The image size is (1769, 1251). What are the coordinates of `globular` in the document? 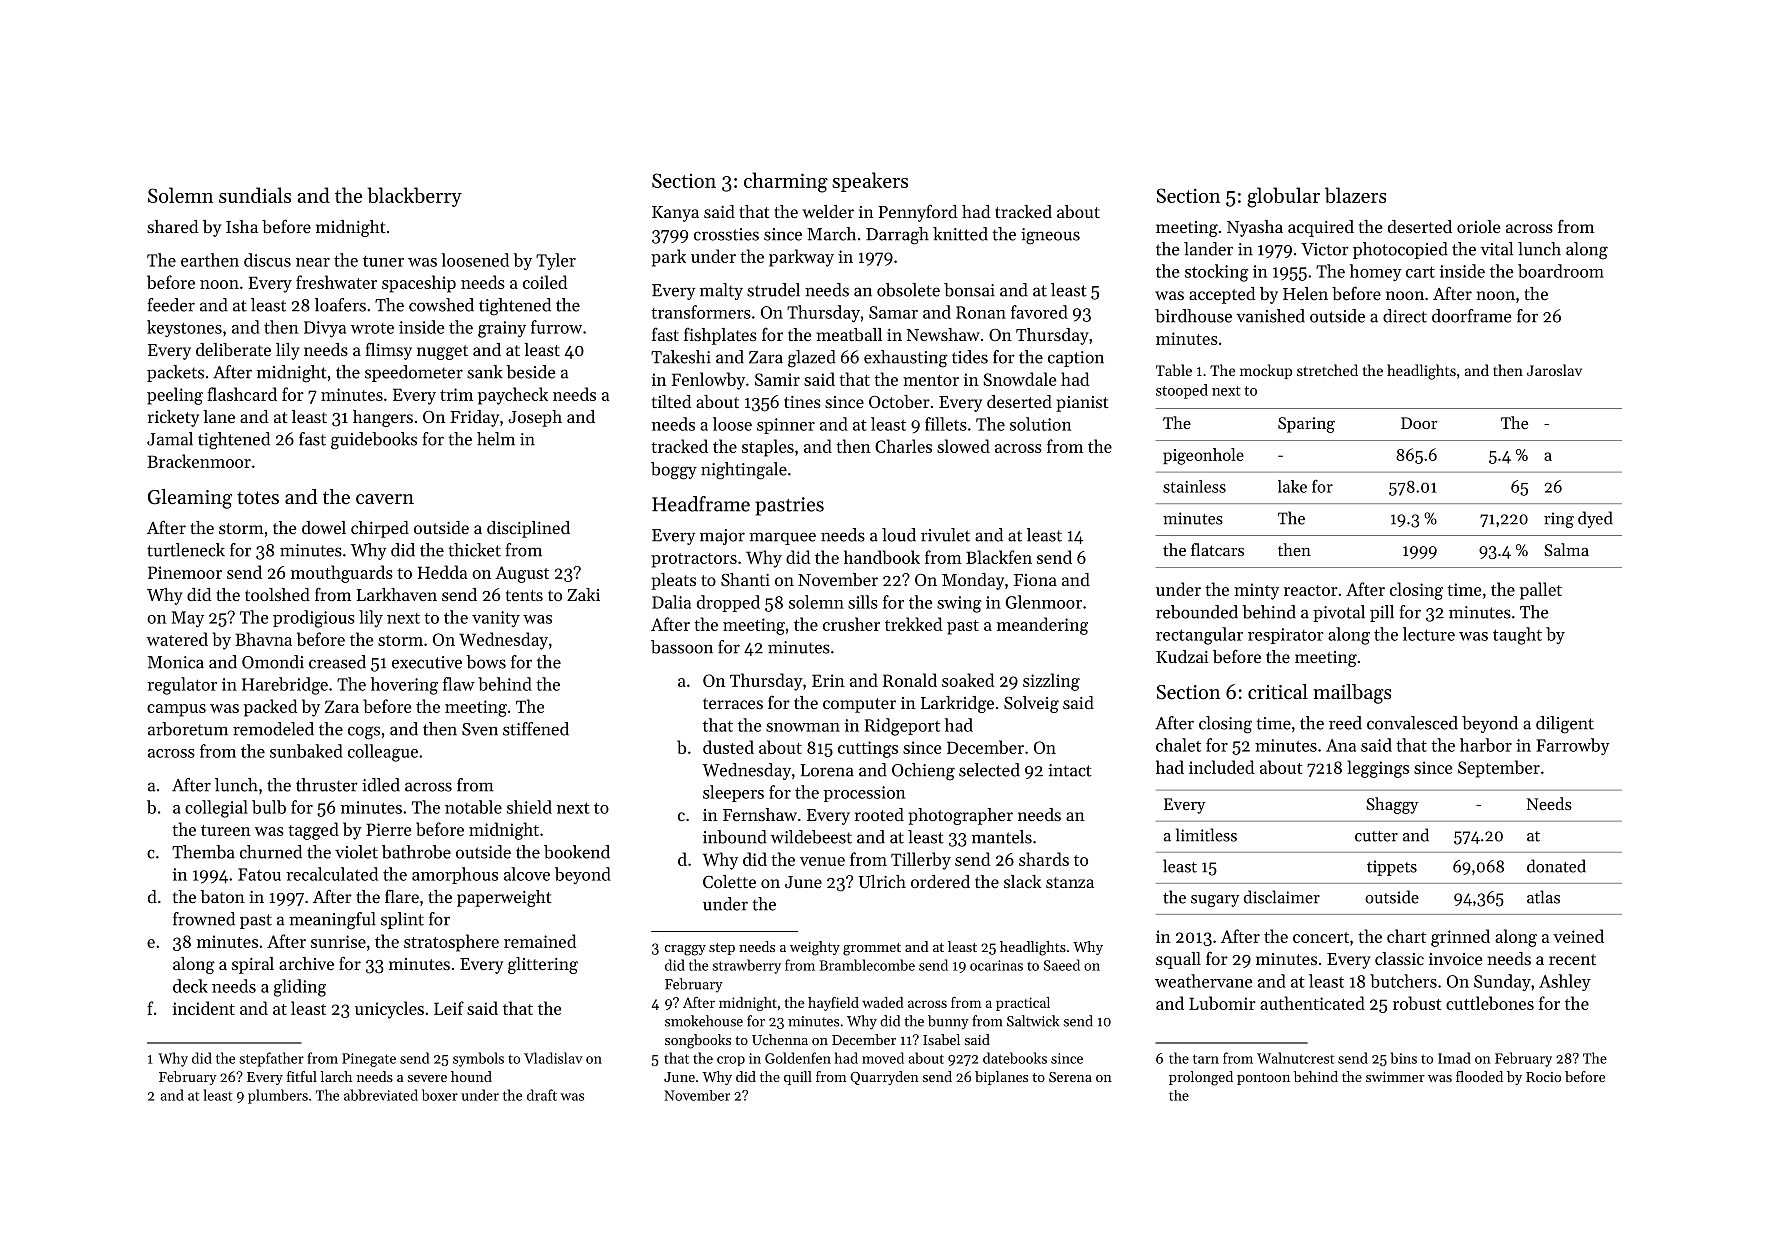 It's located at (1283, 197).
